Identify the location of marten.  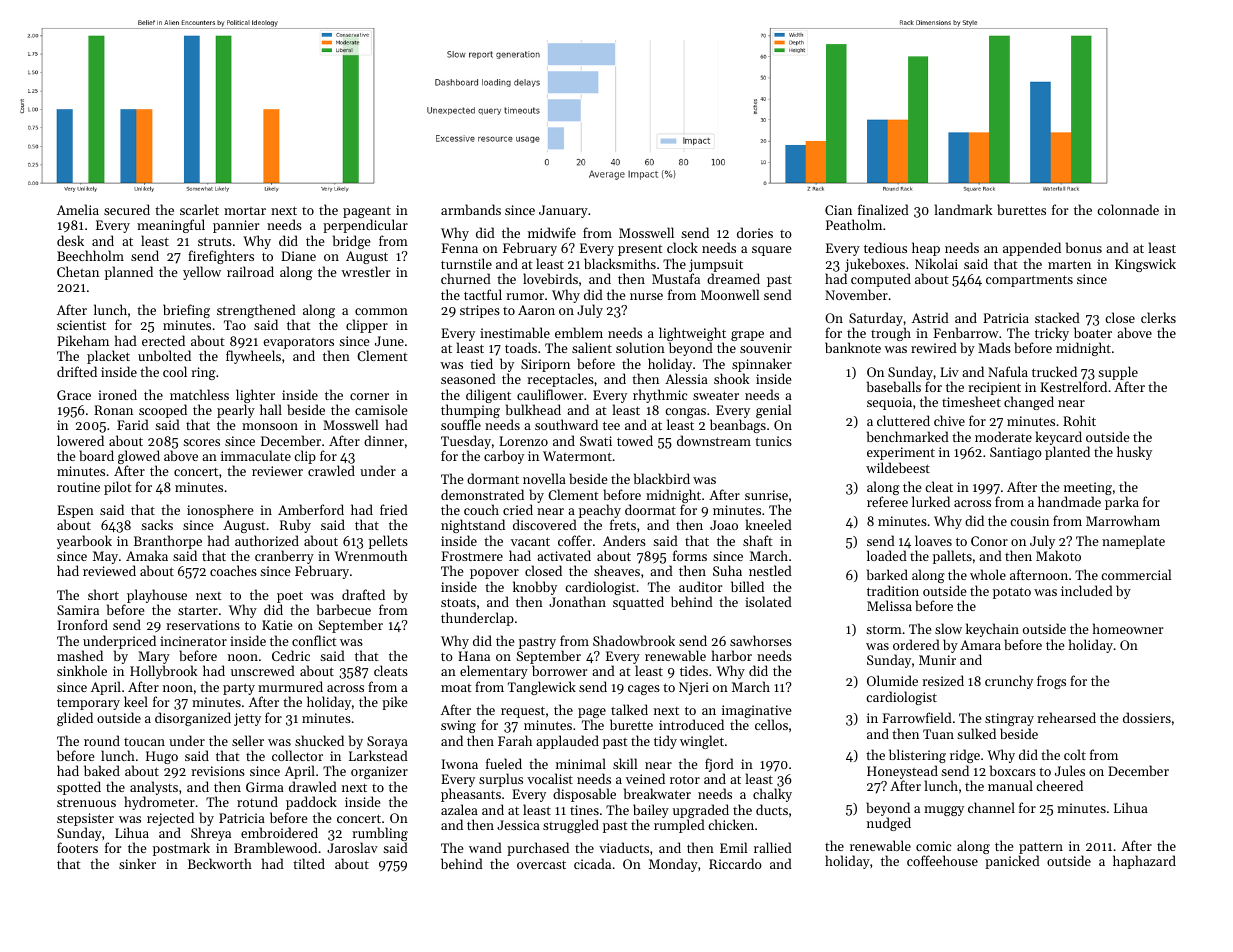
(1069, 264).
